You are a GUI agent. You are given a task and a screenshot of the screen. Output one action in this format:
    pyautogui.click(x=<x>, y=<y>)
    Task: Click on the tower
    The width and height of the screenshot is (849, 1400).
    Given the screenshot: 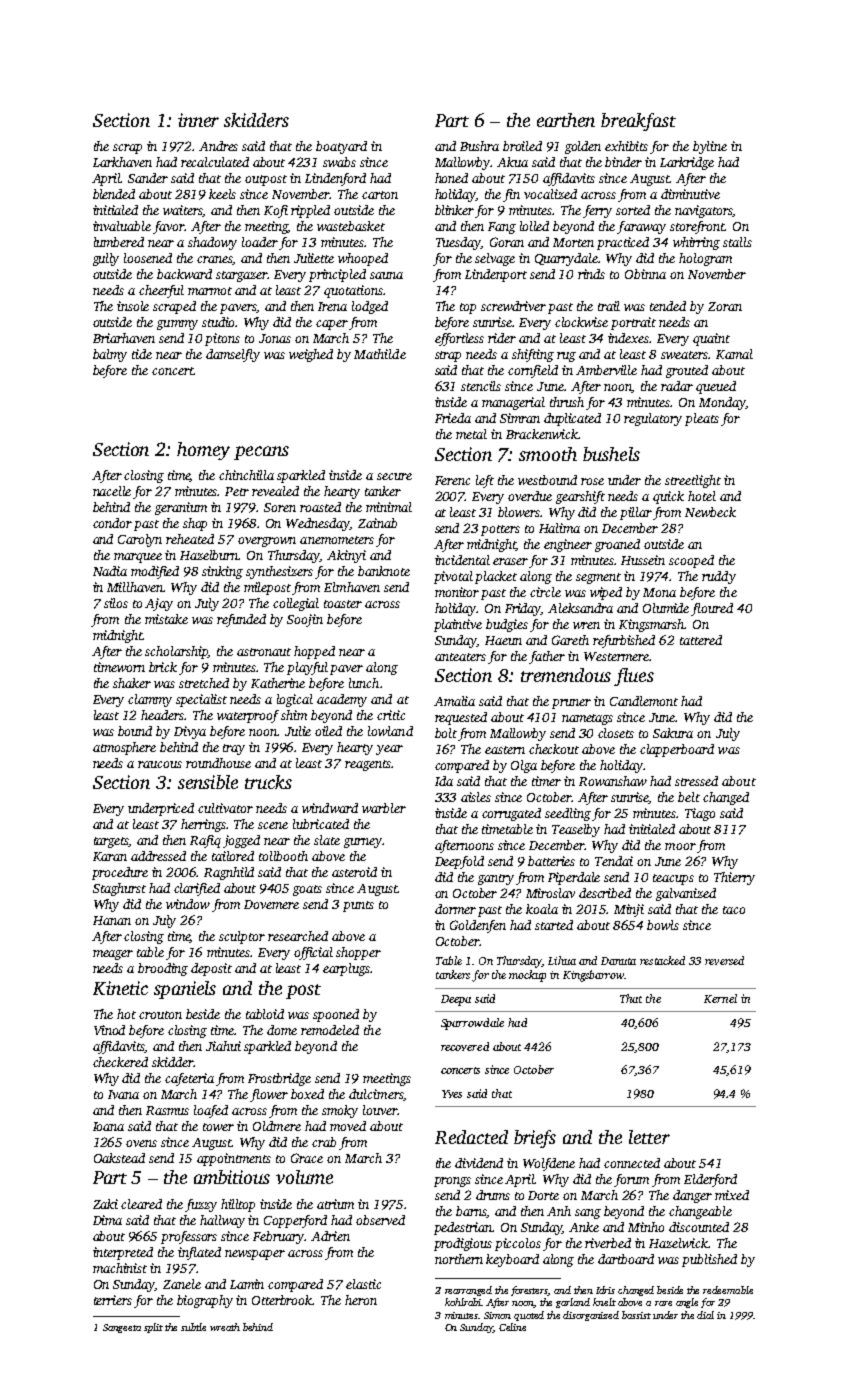 What is the action you would take?
    pyautogui.click(x=218, y=1127)
